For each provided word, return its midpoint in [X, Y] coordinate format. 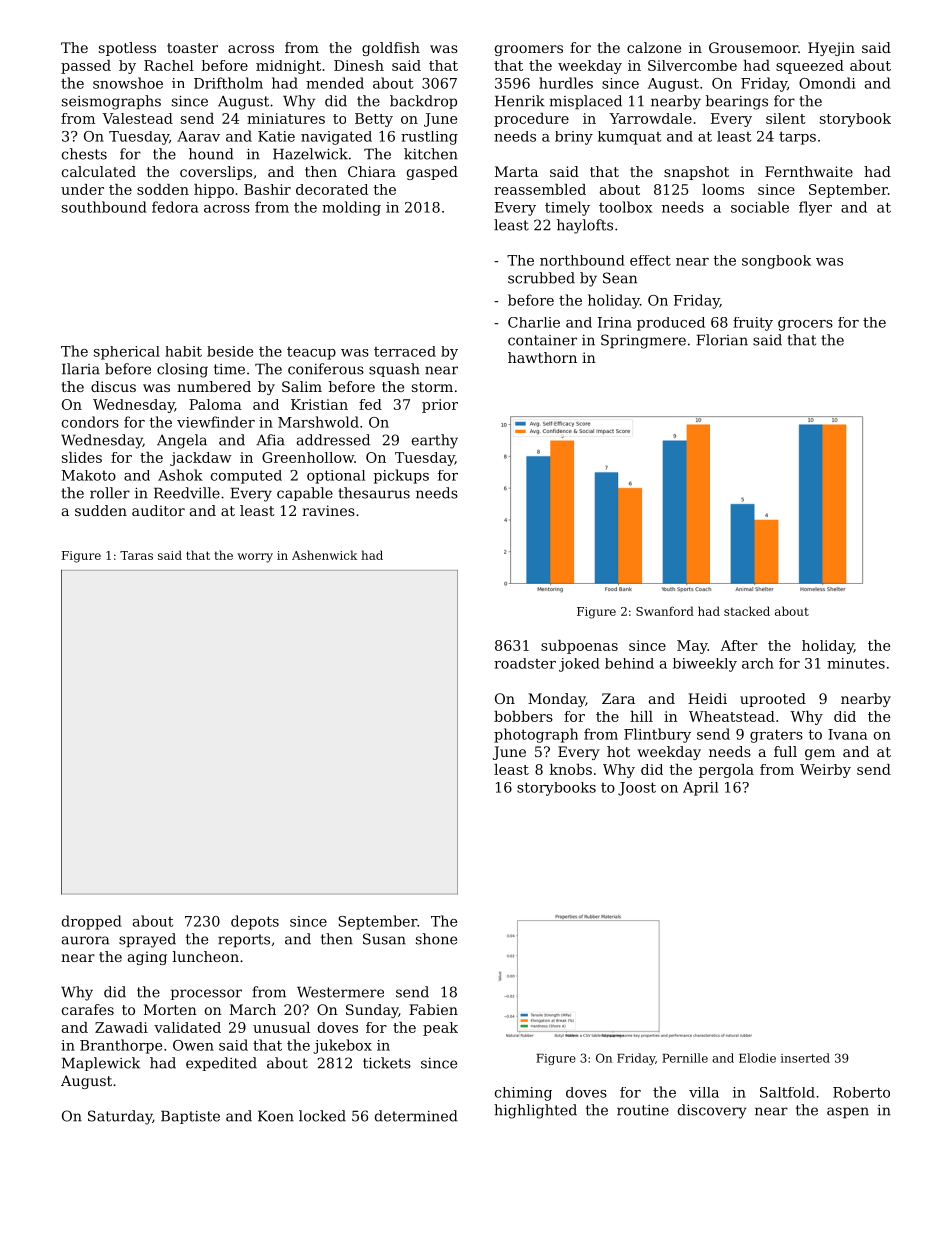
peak [440, 1029]
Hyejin [831, 49]
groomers [529, 50]
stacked [747, 611]
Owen [193, 1045]
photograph [536, 735]
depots [255, 922]
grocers [805, 325]
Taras [136, 555]
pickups [401, 476]
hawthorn [542, 357]
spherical [127, 353]
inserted [805, 1058]
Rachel [169, 65]
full [785, 751]
